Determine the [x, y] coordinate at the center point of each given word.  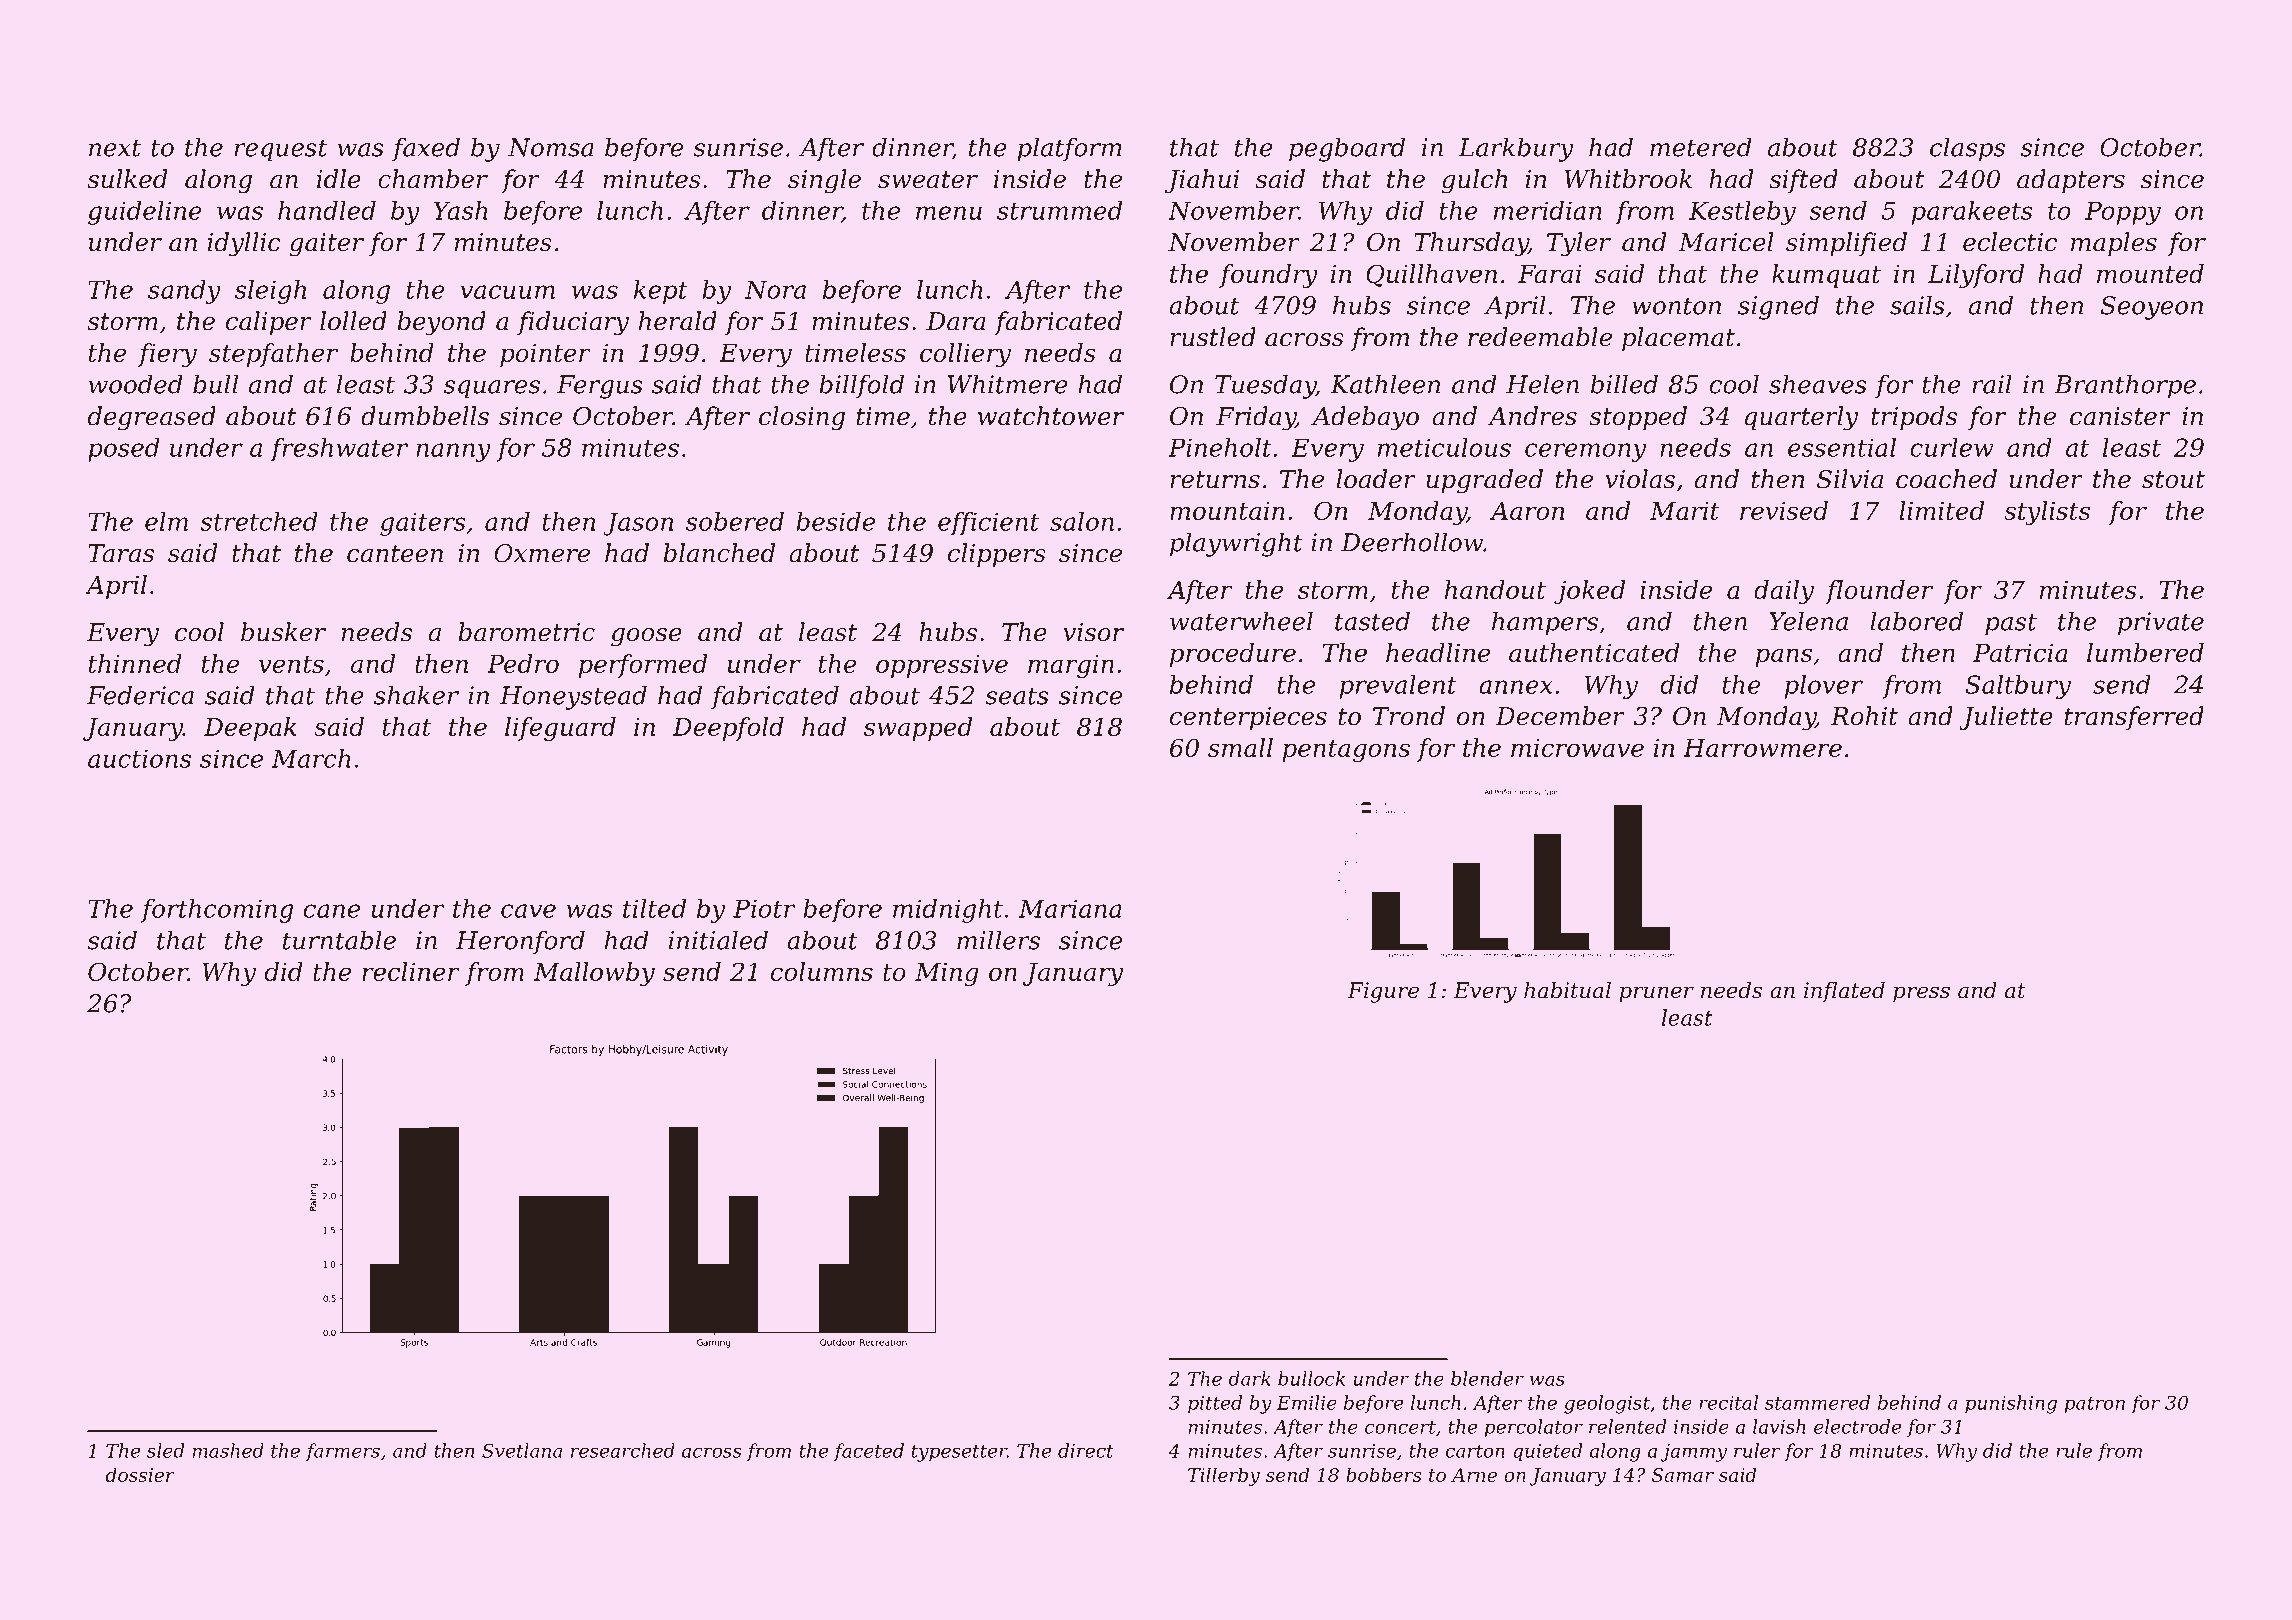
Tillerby [1224, 1476]
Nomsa [550, 147]
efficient [988, 524]
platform [1070, 149]
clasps [1967, 149]
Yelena [1808, 621]
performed [642, 666]
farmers [343, 1452]
